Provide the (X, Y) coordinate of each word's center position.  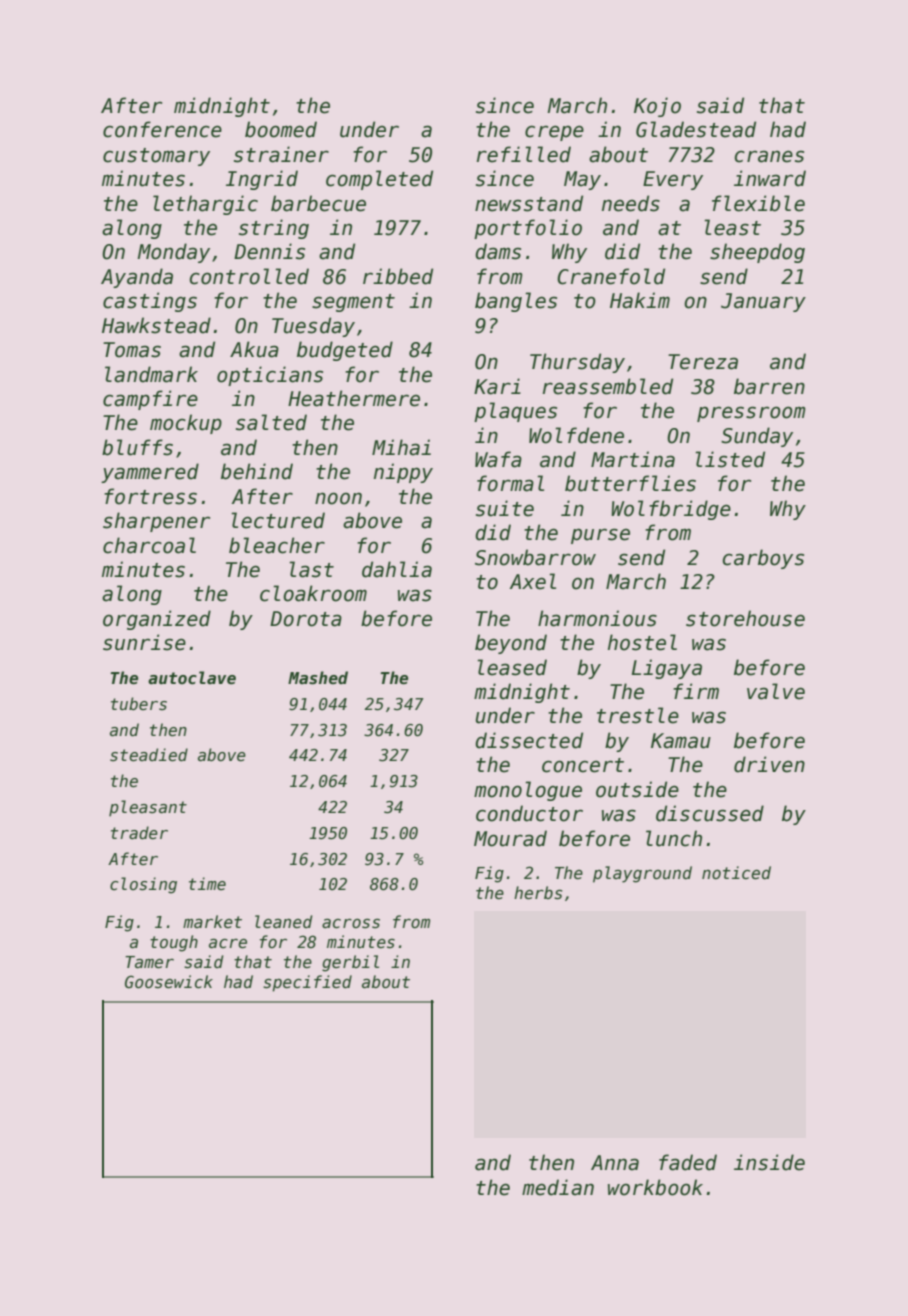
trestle (638, 715)
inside (769, 1162)
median (558, 1187)
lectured (278, 520)
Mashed (318, 678)
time (207, 883)
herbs (538, 893)
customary (156, 157)
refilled (524, 154)
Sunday (757, 437)
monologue (528, 791)
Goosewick (169, 981)
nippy (403, 473)
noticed (736, 872)
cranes (769, 156)
